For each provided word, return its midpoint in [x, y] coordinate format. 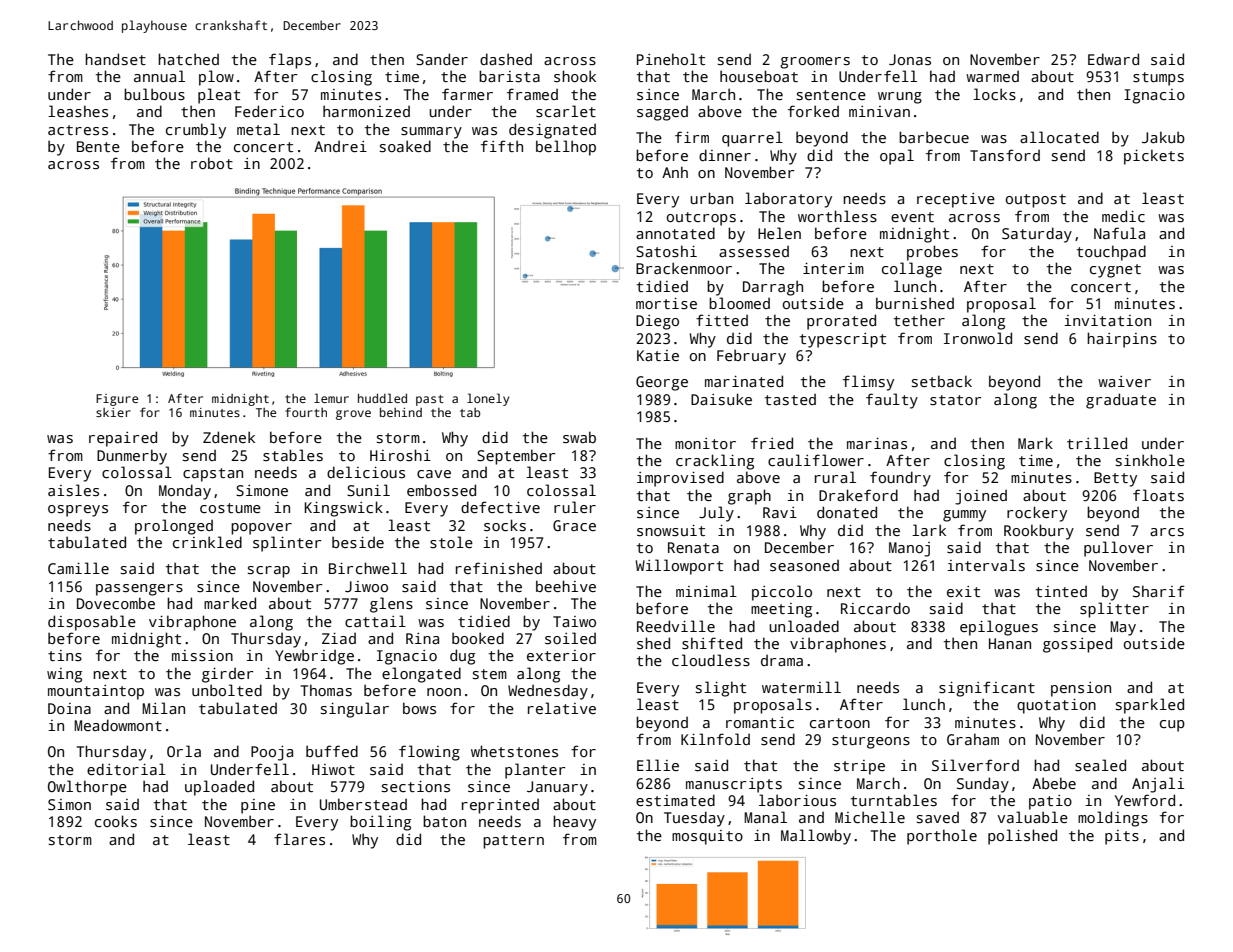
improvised [680, 479]
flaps [290, 61]
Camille [78, 568]
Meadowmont [118, 725]
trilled [1097, 443]
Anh [675, 172]
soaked [405, 146]
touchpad [1111, 253]
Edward [1113, 59]
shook [575, 76]
